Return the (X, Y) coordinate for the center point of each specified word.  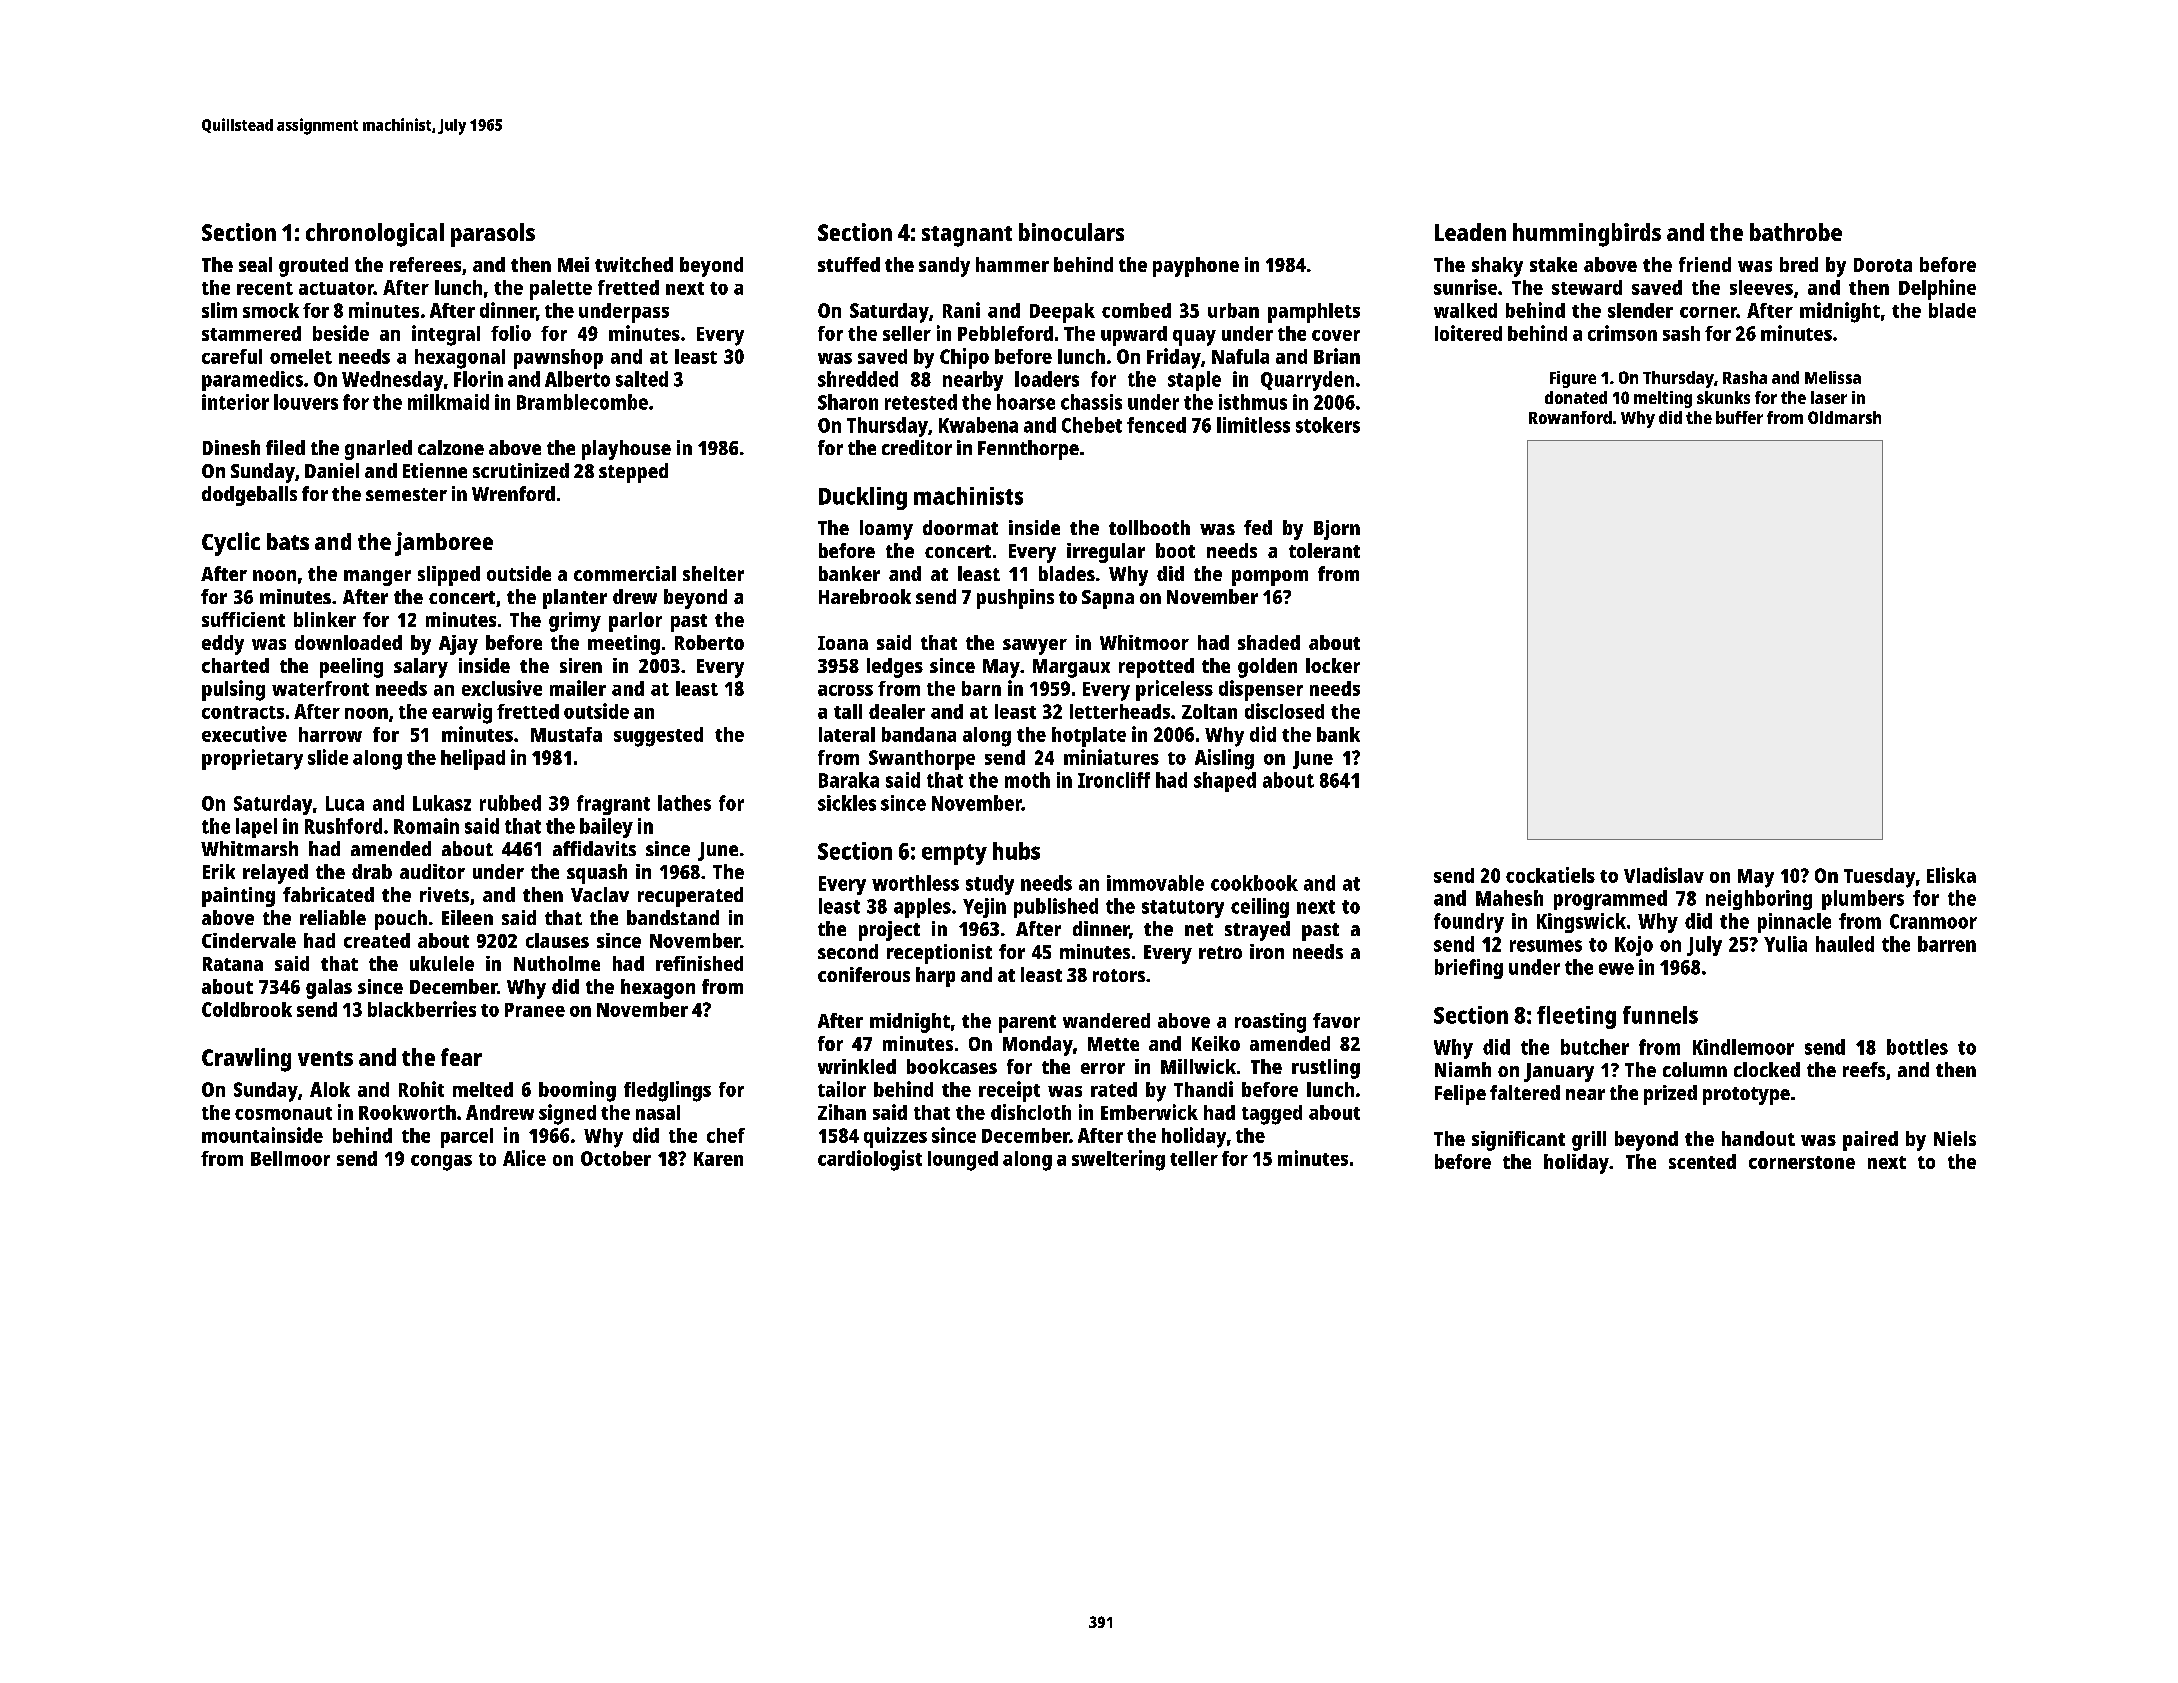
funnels (1660, 1015)
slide (328, 757)
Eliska (1951, 875)
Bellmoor (290, 1158)
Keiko (1216, 1043)
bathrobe (1796, 232)
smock (271, 310)
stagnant (967, 236)
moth (1027, 780)
